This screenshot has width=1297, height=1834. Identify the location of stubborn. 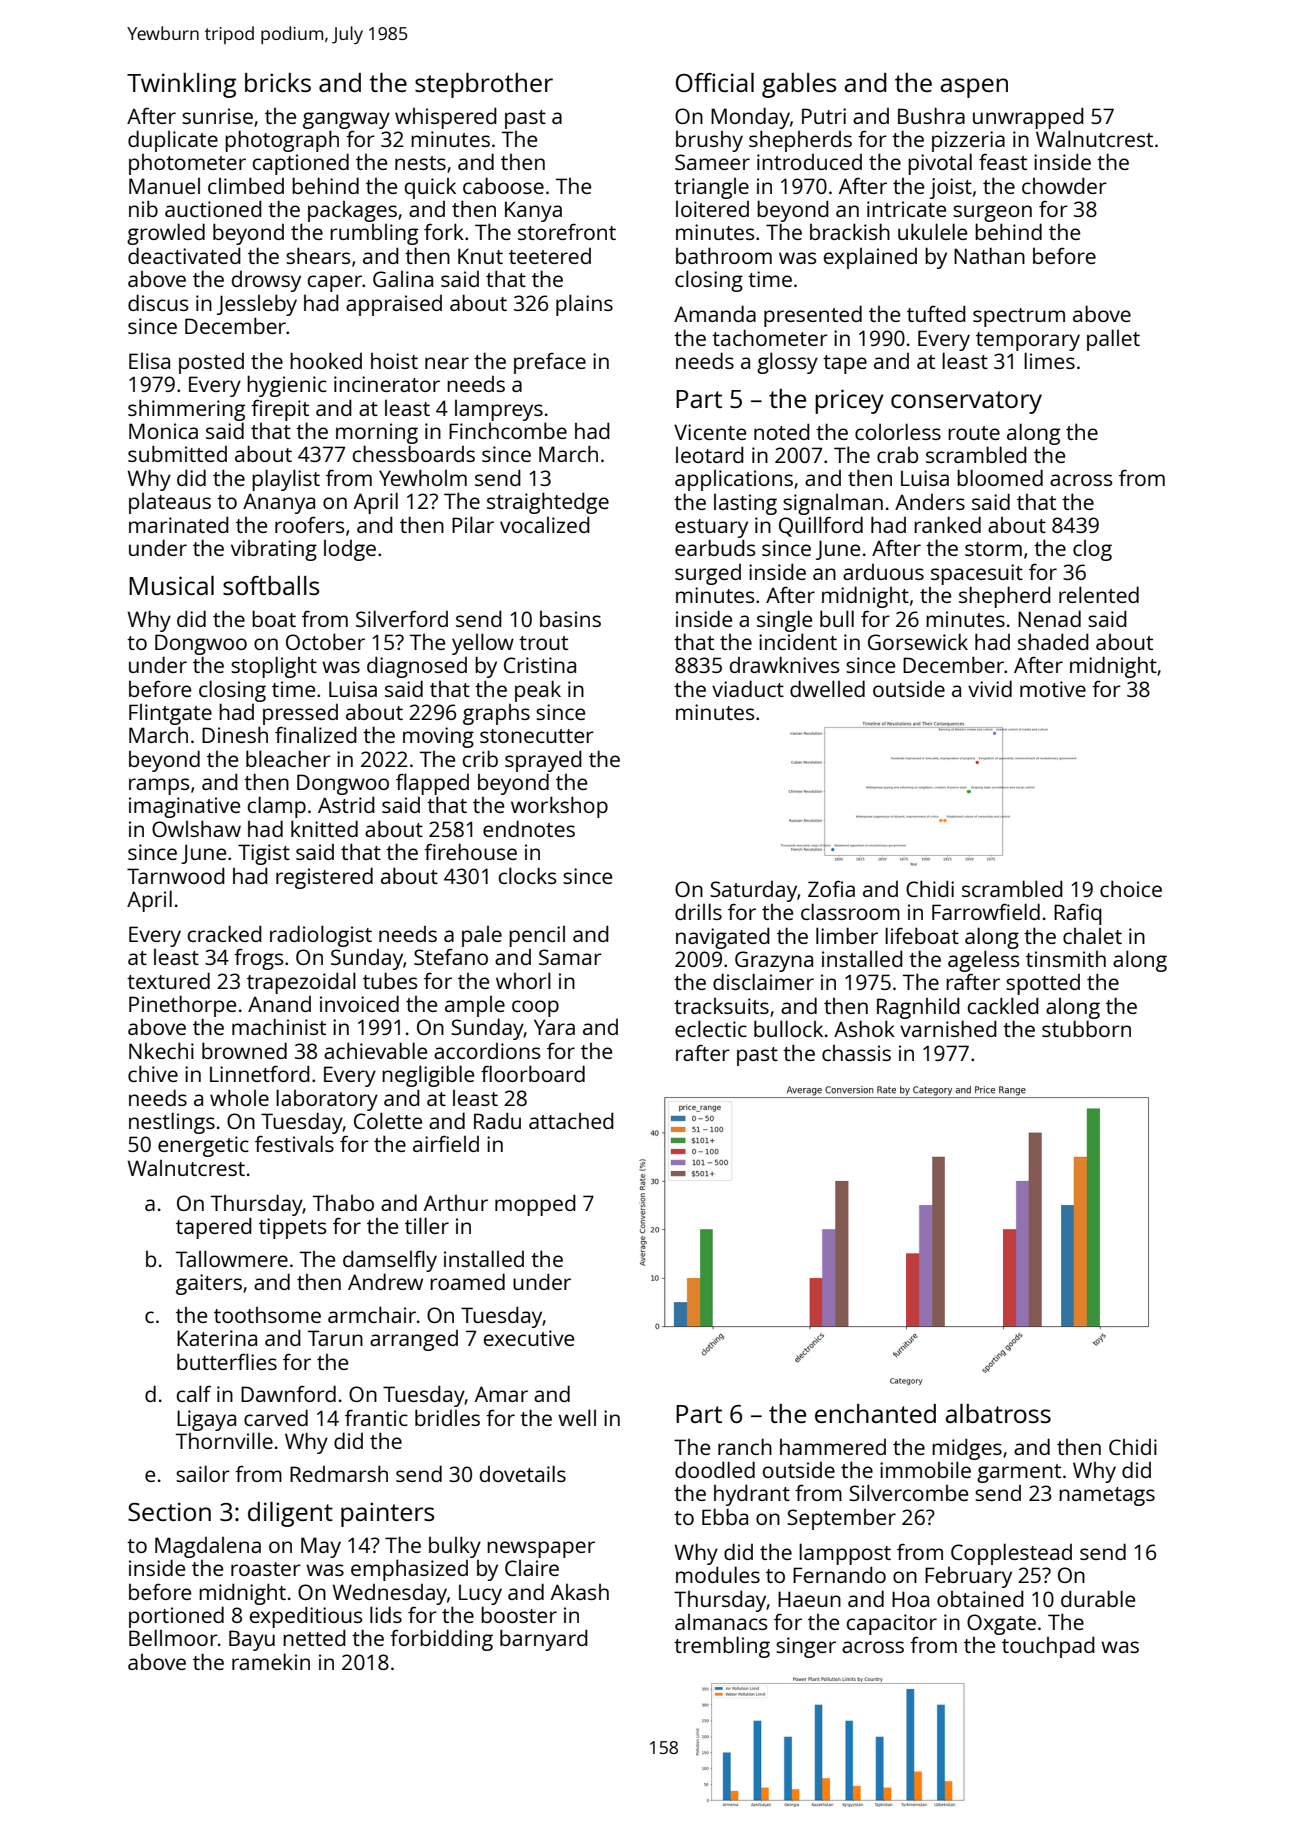
(1086, 1028).
